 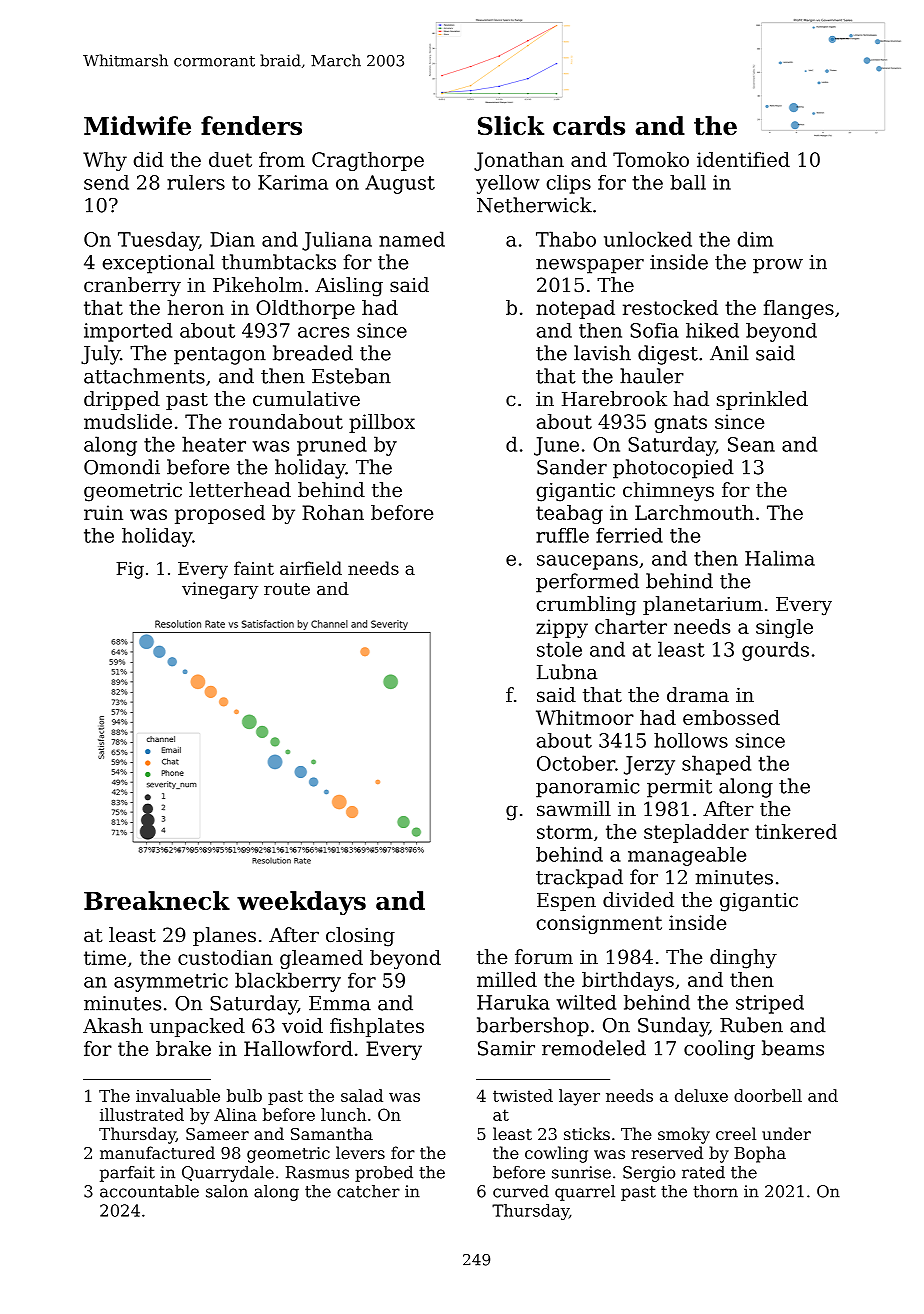 What do you see at coordinates (575, 309) in the page?
I see `notepad` at bounding box center [575, 309].
